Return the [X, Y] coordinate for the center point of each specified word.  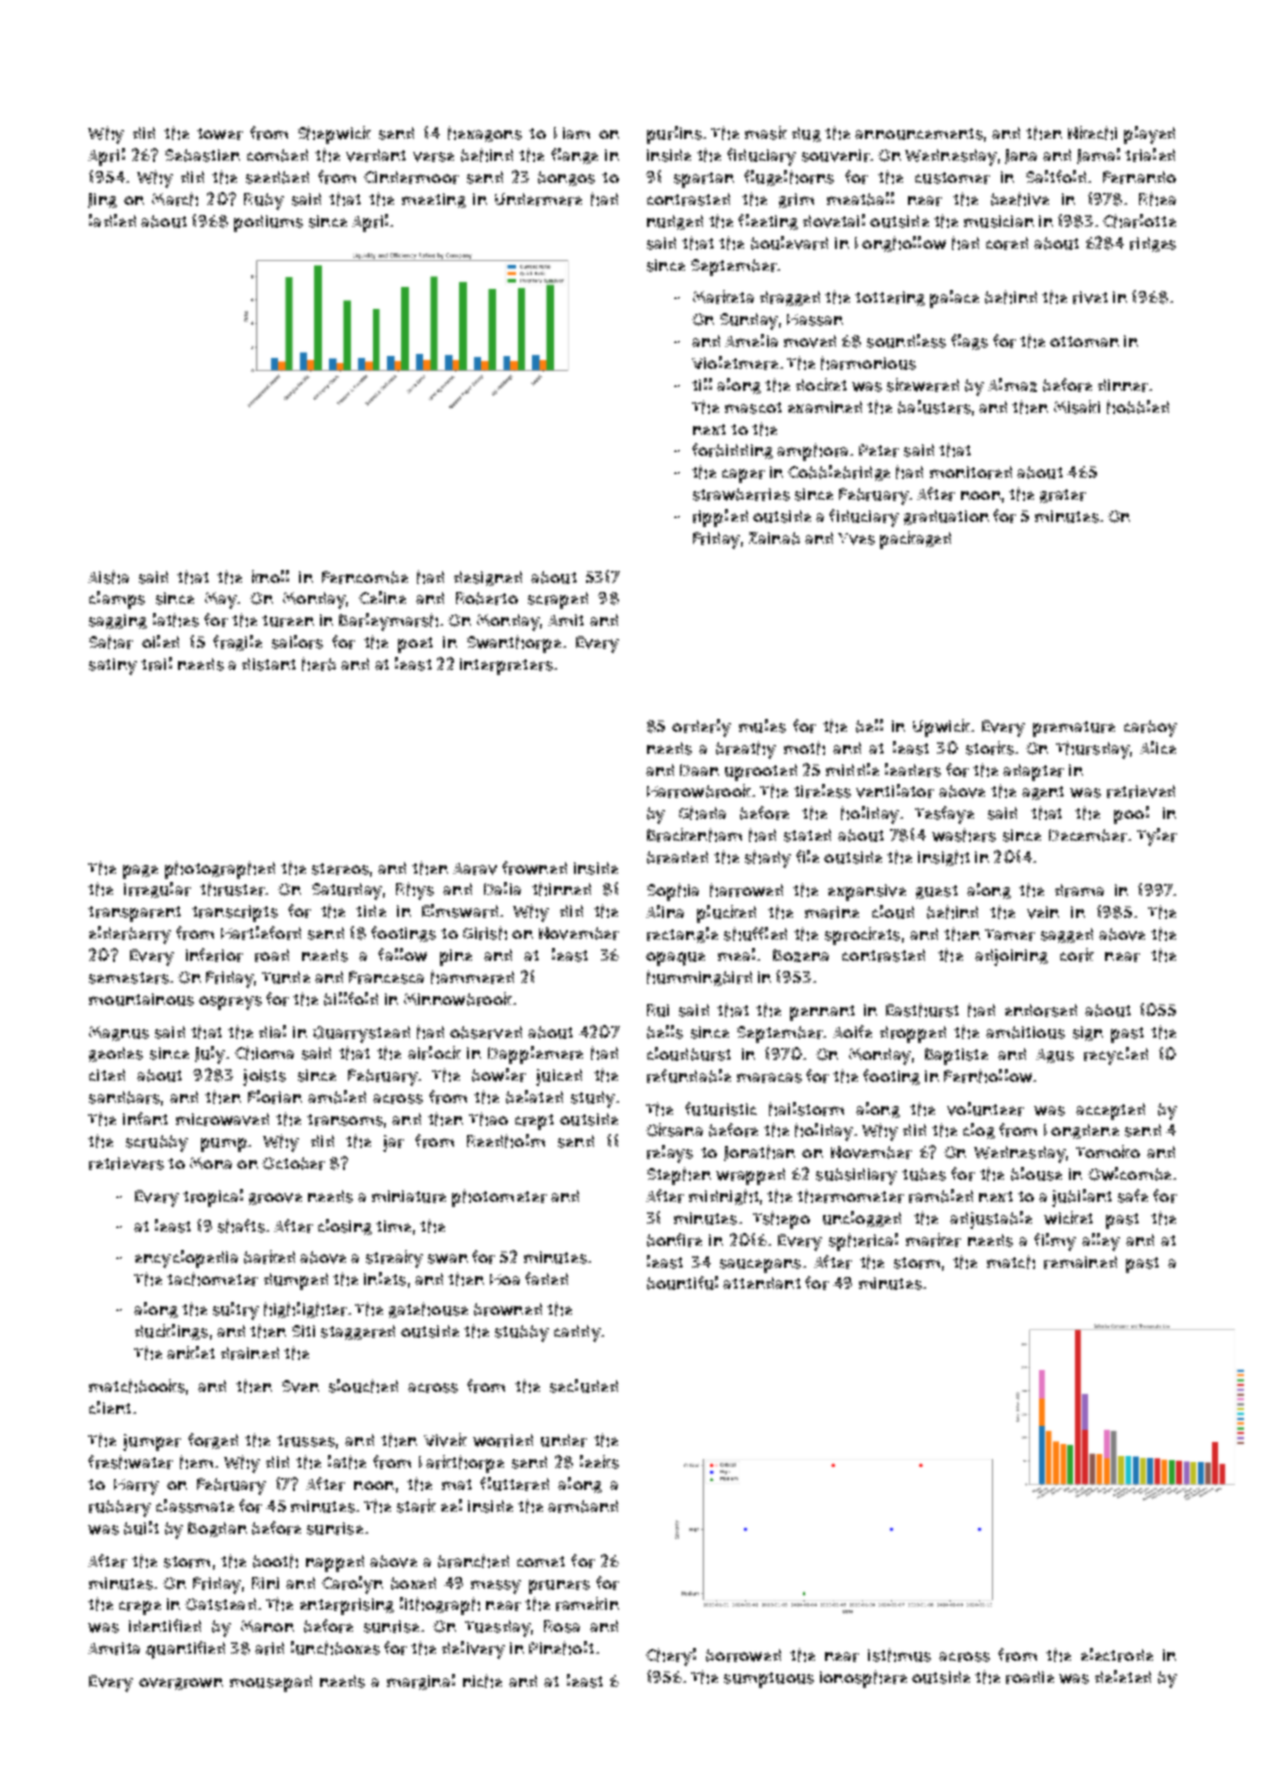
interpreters [506, 666]
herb [319, 664]
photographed [220, 870]
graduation [946, 517]
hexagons [485, 134]
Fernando [1139, 177]
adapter [1033, 772]
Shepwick [334, 135]
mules [762, 726]
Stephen [679, 1176]
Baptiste [956, 1056]
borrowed [743, 1655]
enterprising [347, 1606]
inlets [385, 1279]
